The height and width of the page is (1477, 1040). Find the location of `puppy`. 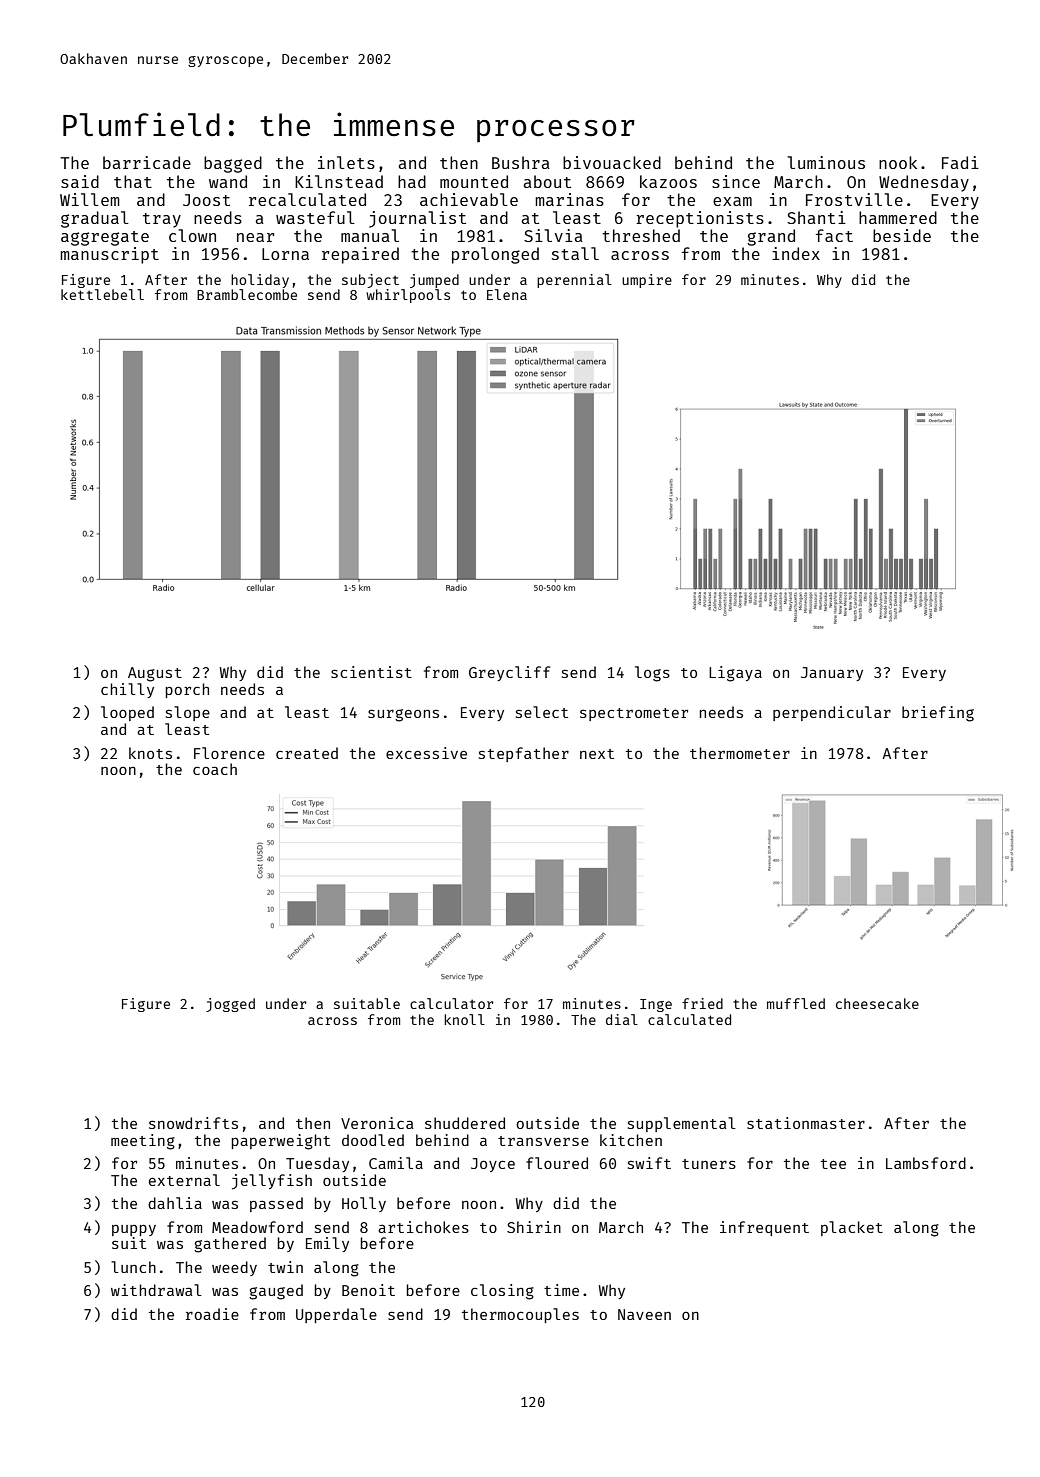

puppy is located at coordinates (134, 1230).
